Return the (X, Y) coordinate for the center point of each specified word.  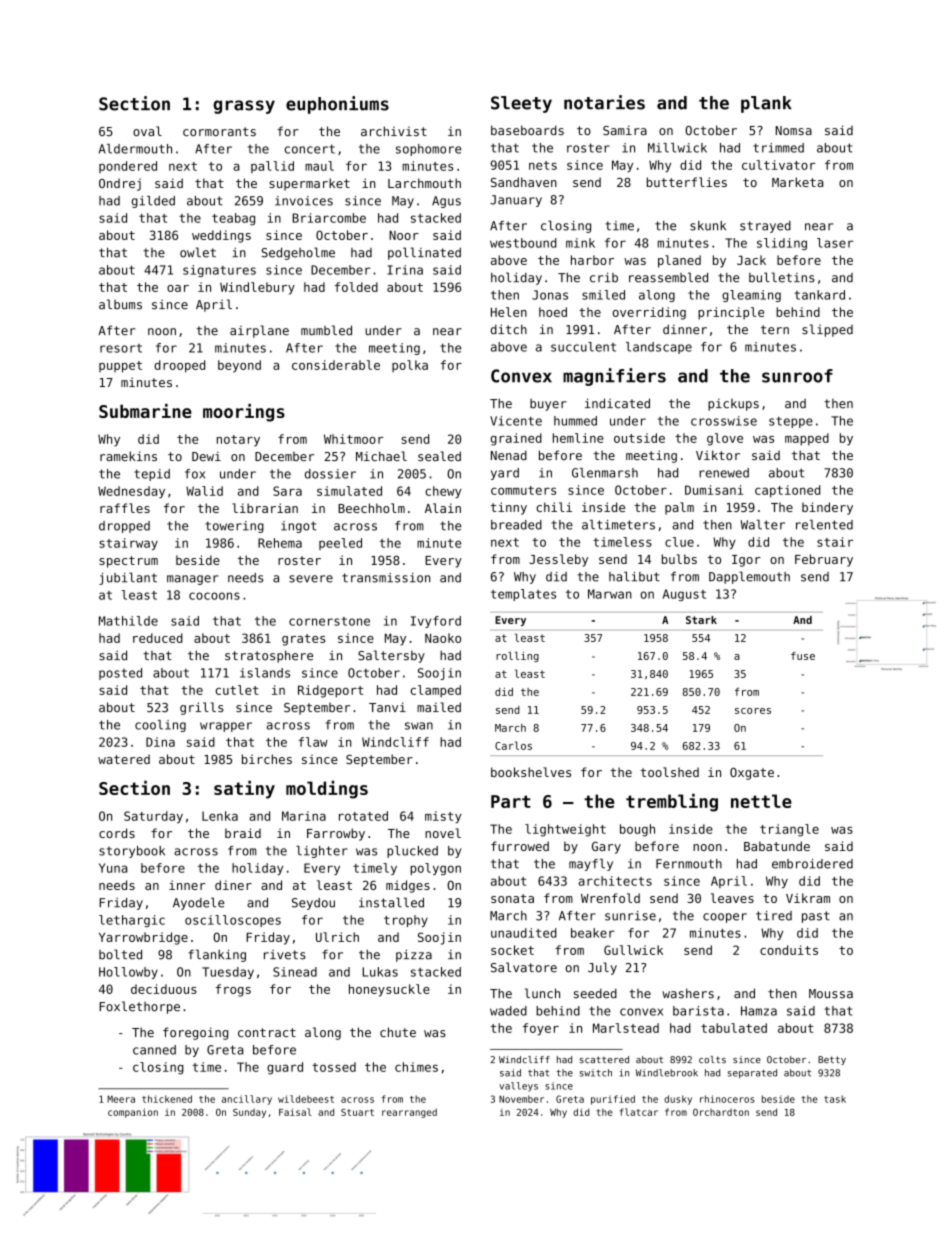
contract (267, 1032)
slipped (827, 330)
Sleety (521, 104)
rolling (517, 657)
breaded (516, 525)
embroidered (812, 864)
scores (753, 711)
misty (443, 817)
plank (766, 104)
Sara (287, 491)
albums (120, 304)
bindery (827, 508)
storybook (132, 852)
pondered (128, 167)
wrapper (226, 727)
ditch (509, 329)
